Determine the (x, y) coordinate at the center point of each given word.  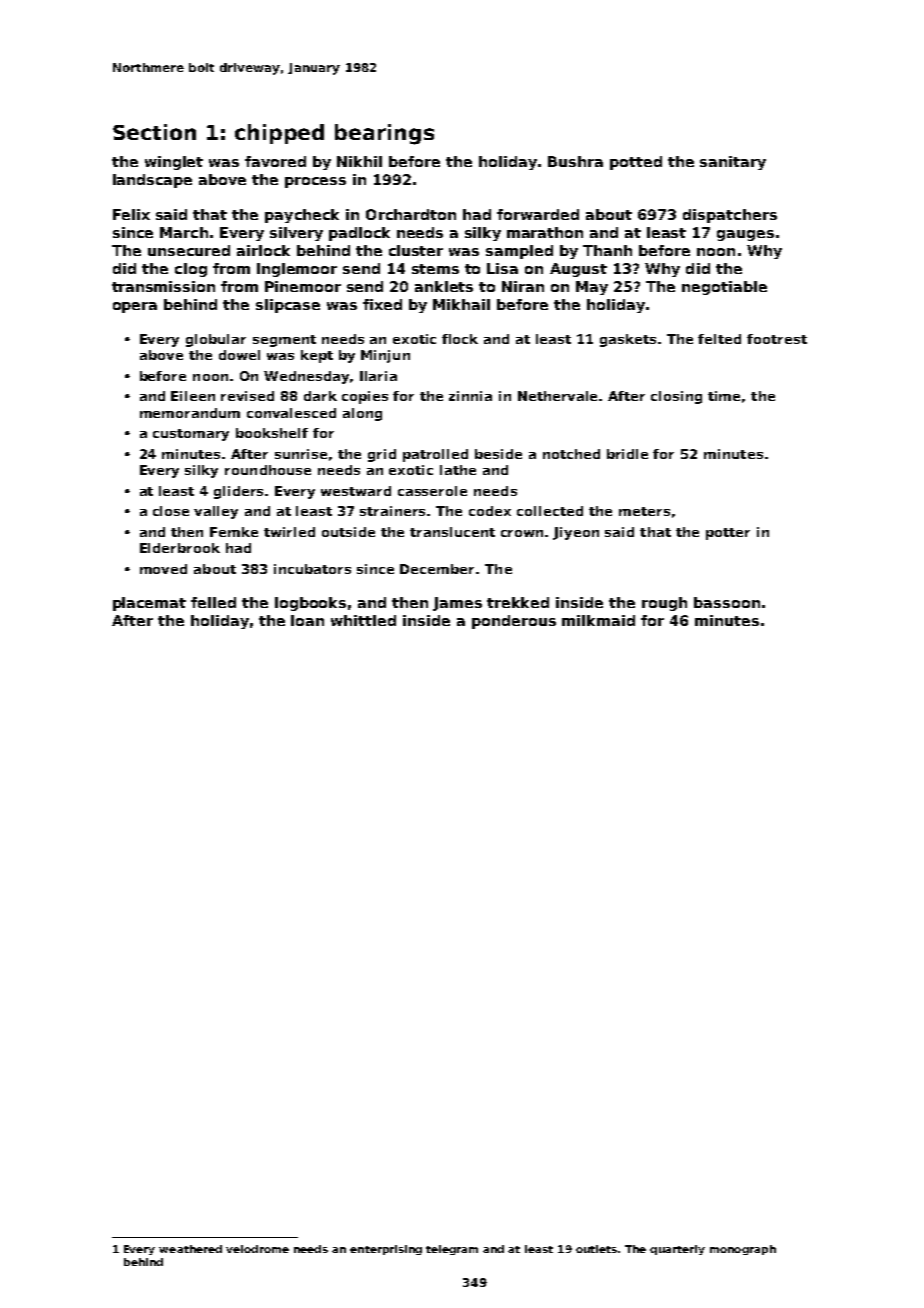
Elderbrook (180, 548)
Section (154, 132)
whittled (363, 620)
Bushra (575, 161)
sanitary (733, 163)
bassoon (727, 602)
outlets (596, 1249)
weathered (190, 1249)
